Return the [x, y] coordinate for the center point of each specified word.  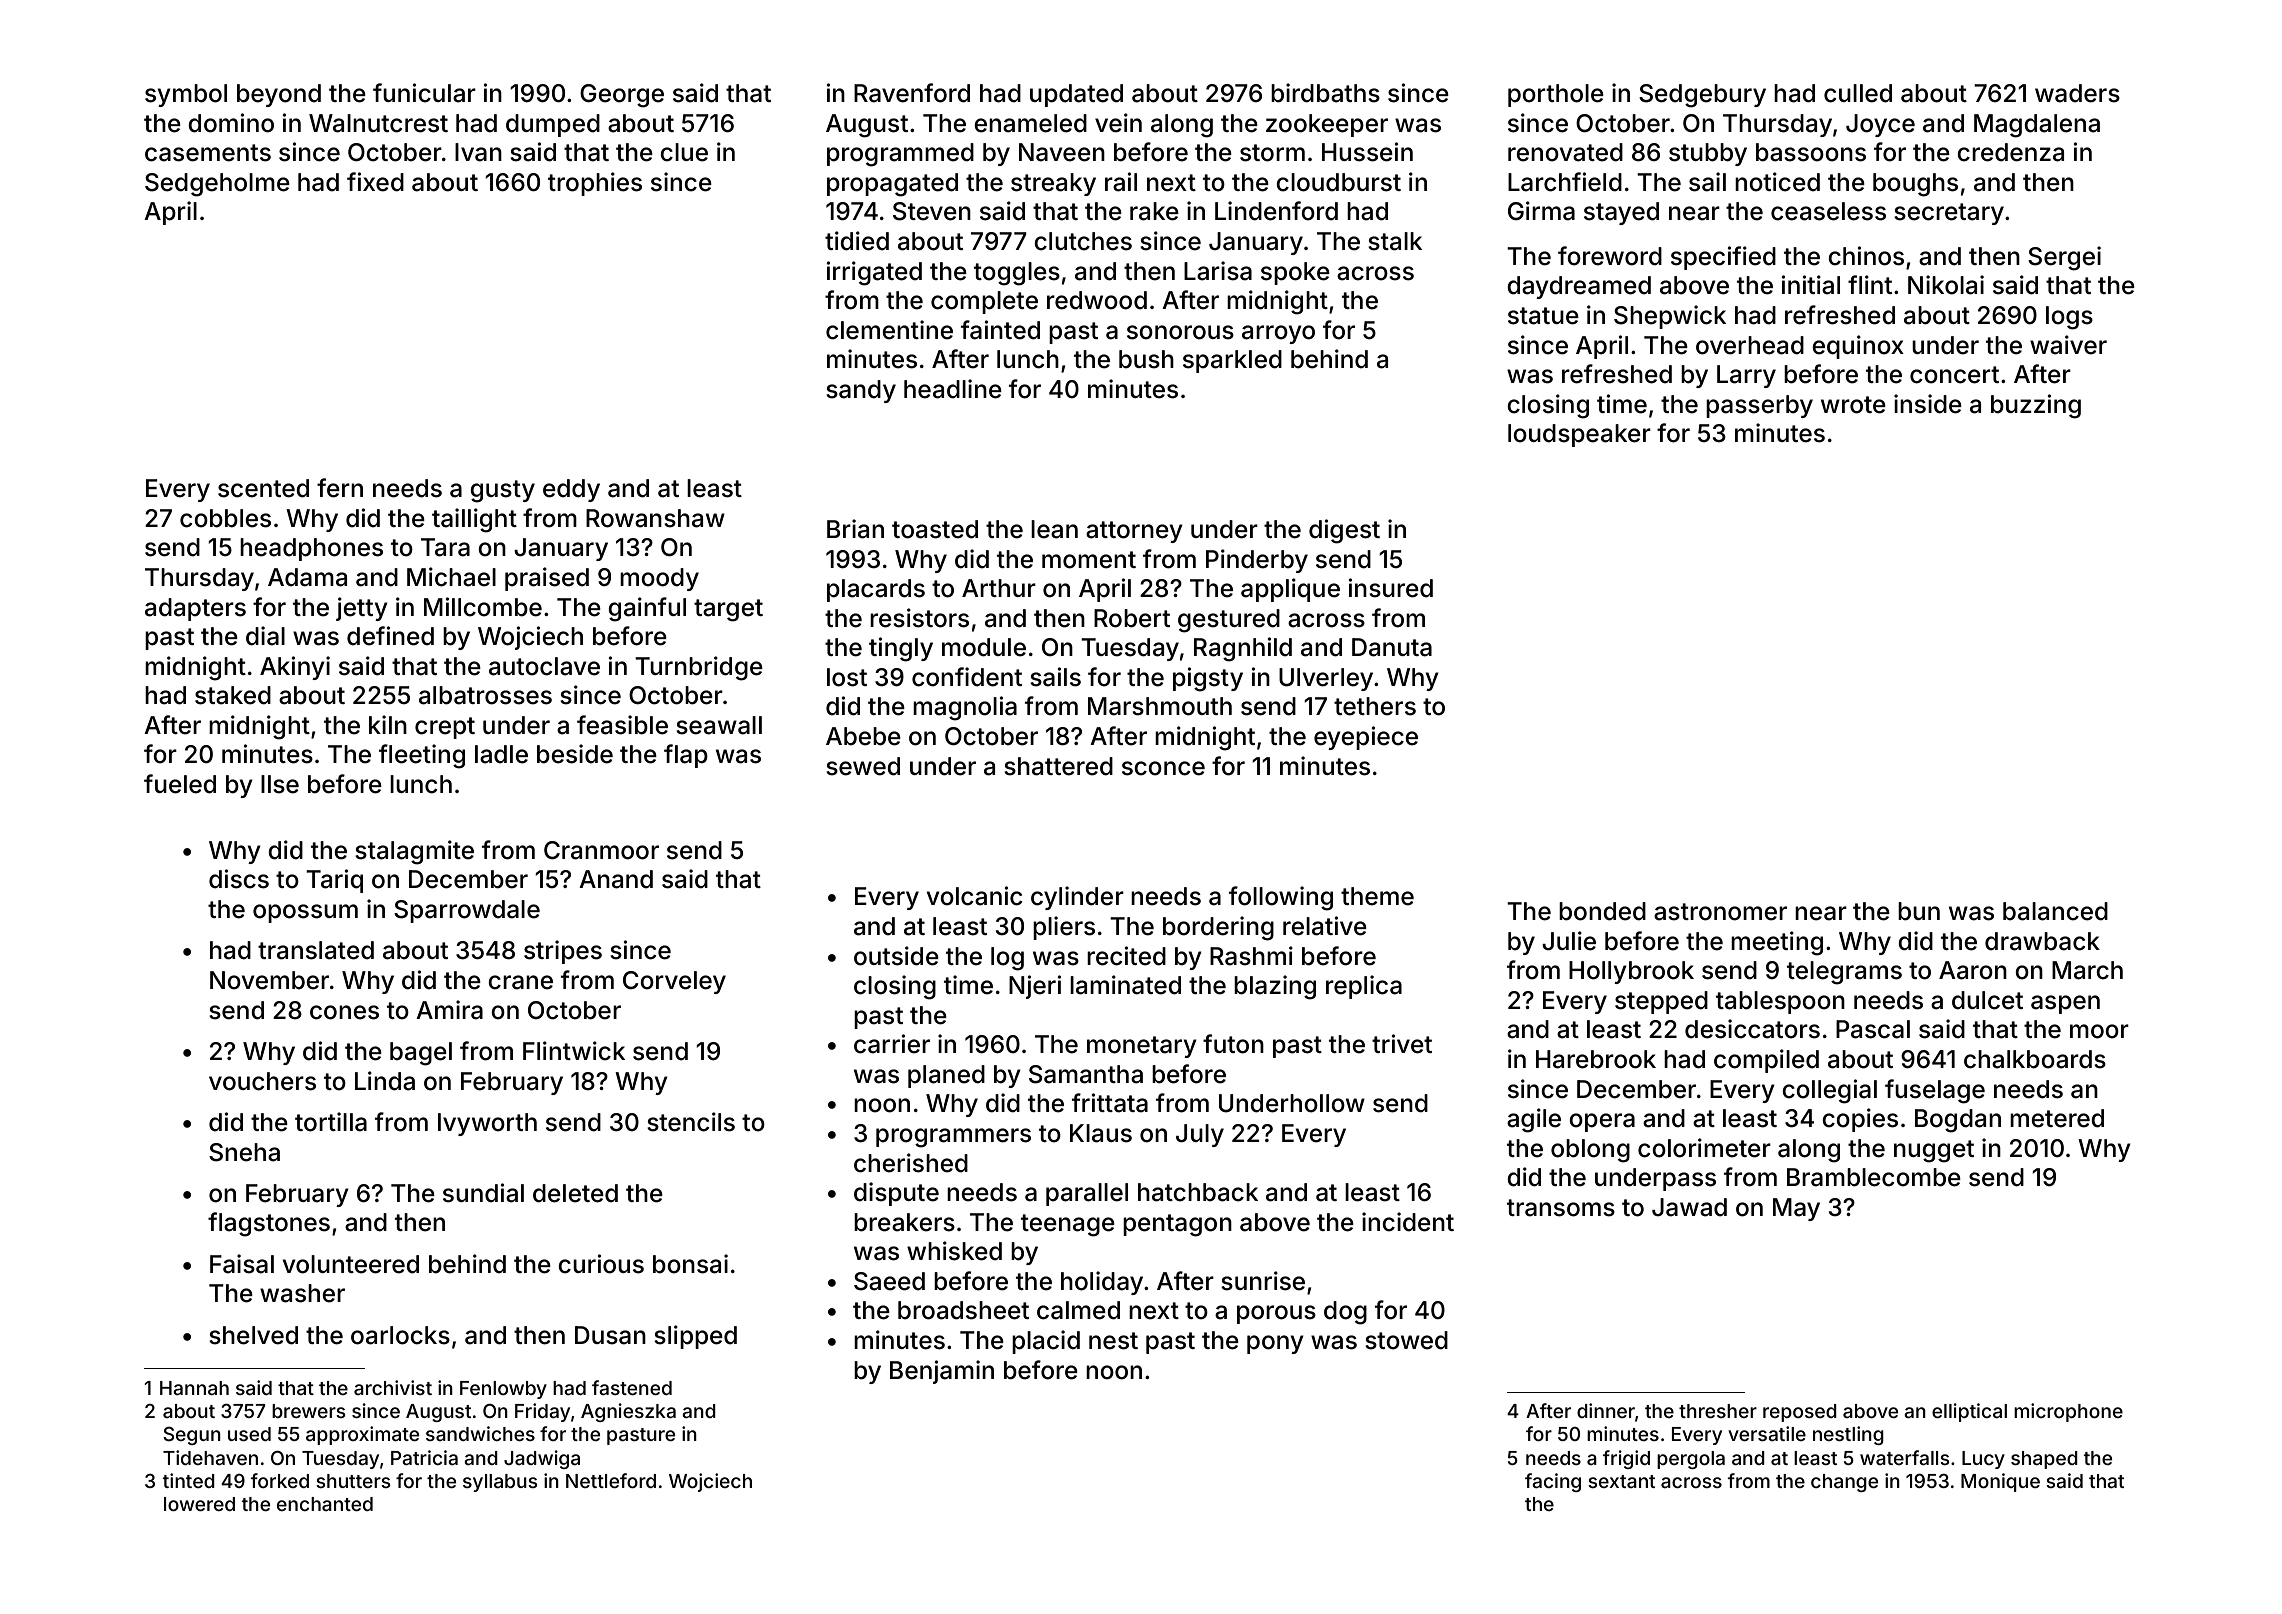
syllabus [500, 1483]
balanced [2055, 911]
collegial [1829, 1091]
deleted [575, 1193]
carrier [892, 1044]
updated [1076, 95]
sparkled [1232, 361]
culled [1858, 93]
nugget [1934, 1151]
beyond [279, 95]
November [269, 980]
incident [1408, 1222]
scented [263, 488]
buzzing [2036, 406]
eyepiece [1366, 738]
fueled [180, 784]
